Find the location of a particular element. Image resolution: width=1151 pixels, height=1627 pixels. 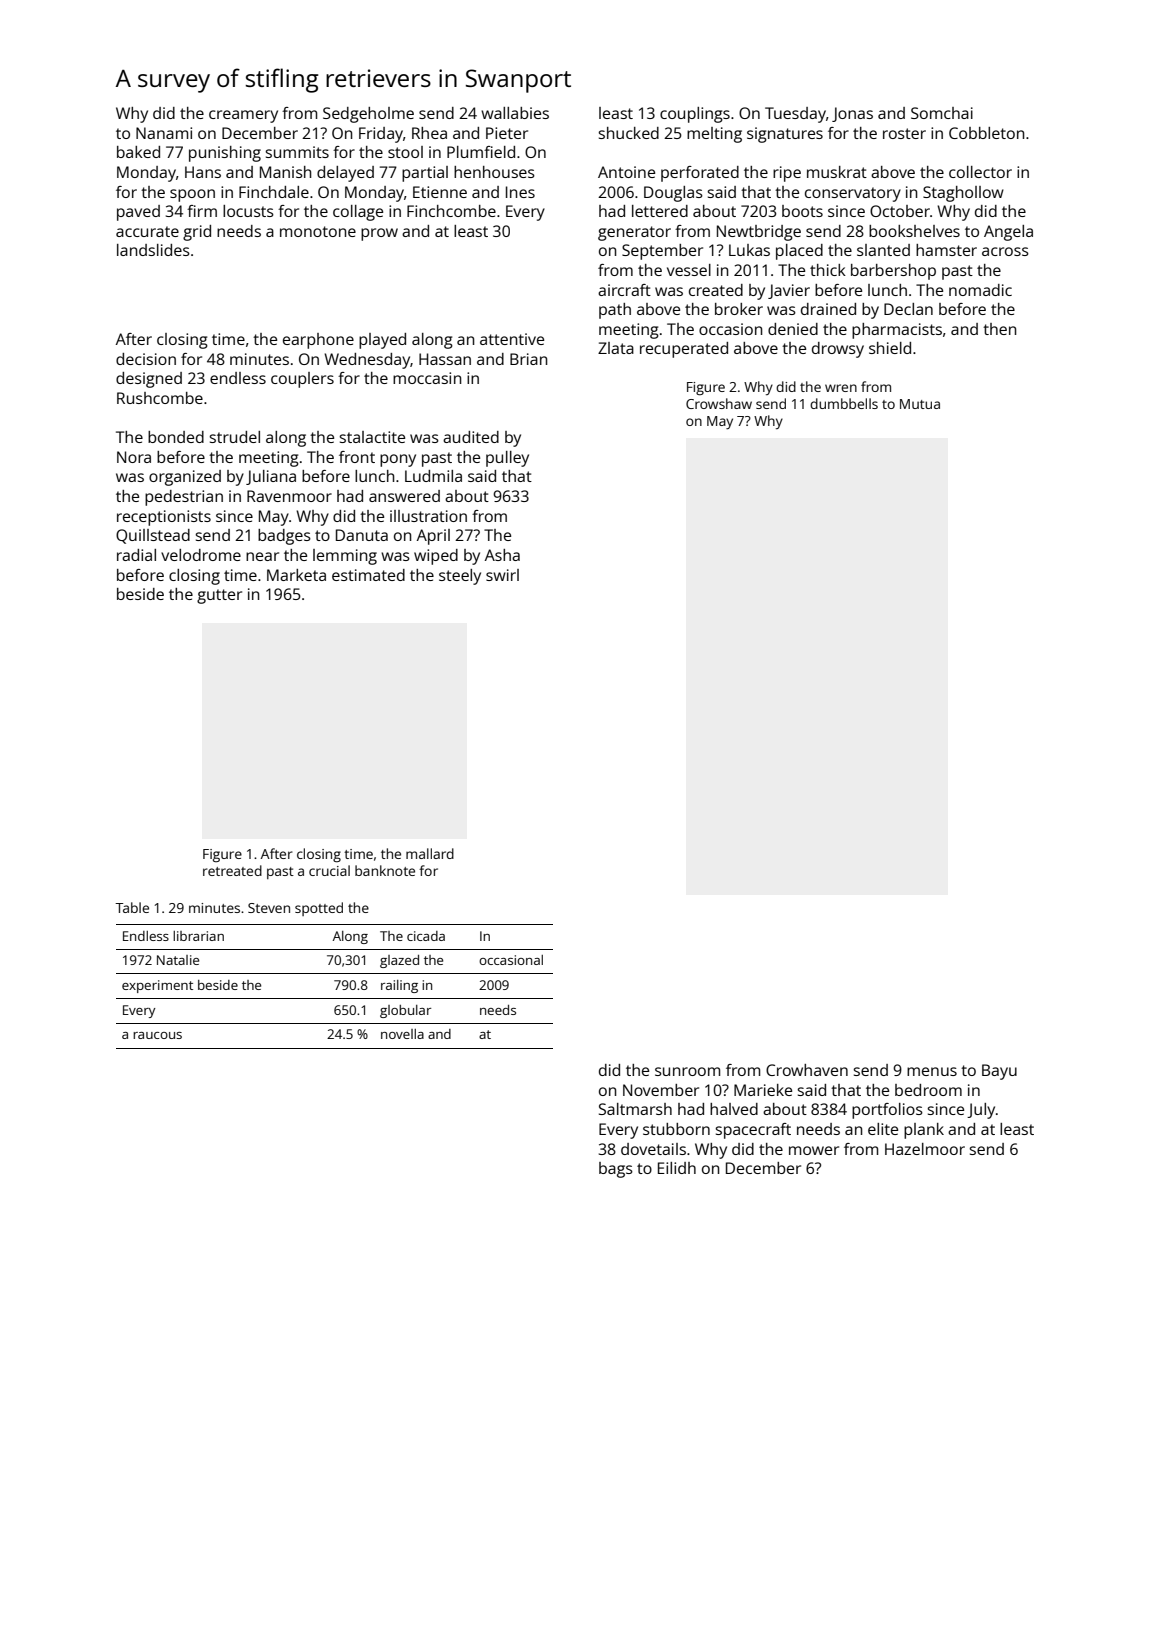

Plumfield is located at coordinates (481, 152).
